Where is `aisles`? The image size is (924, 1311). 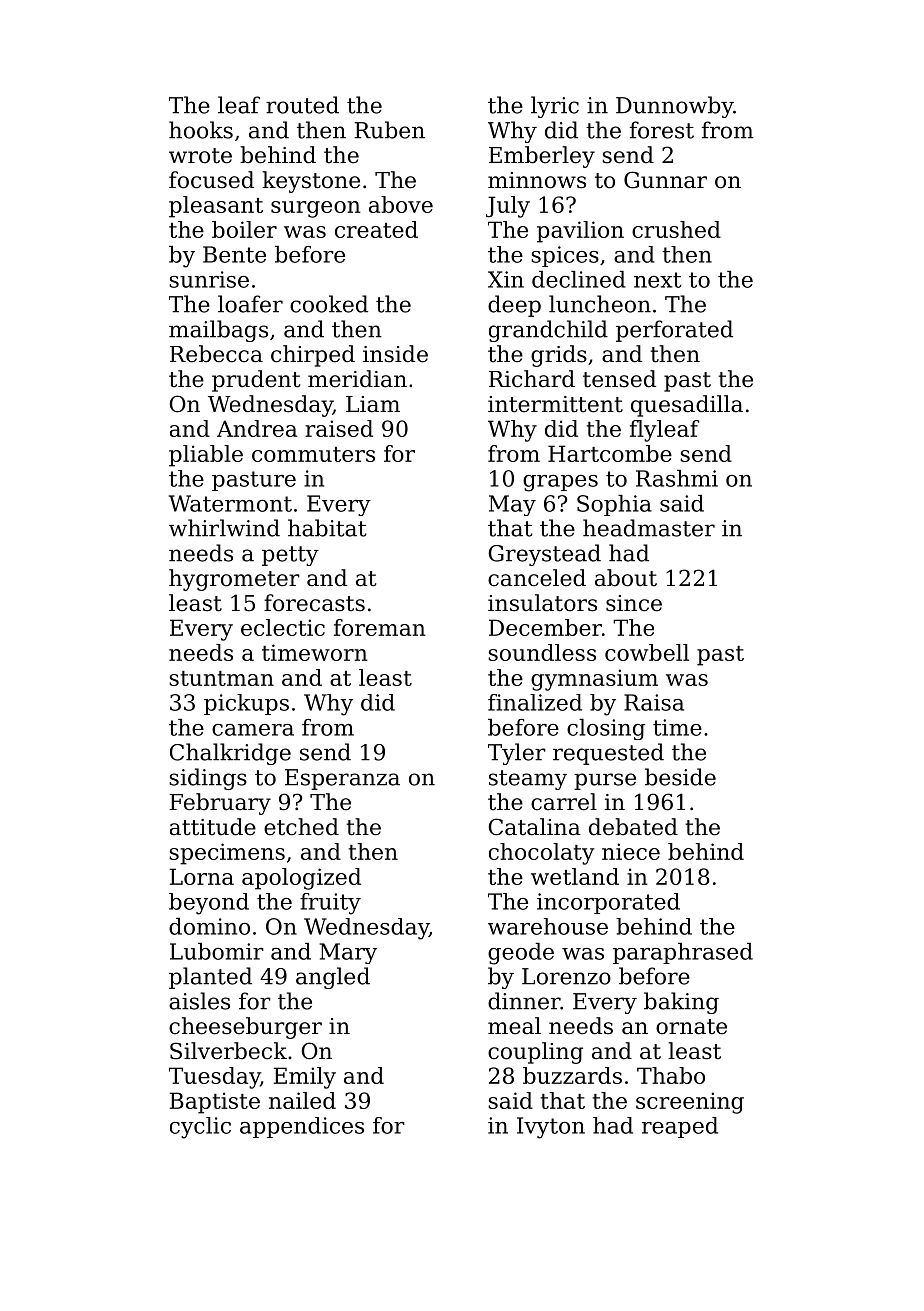 aisles is located at coordinates (199, 1001).
